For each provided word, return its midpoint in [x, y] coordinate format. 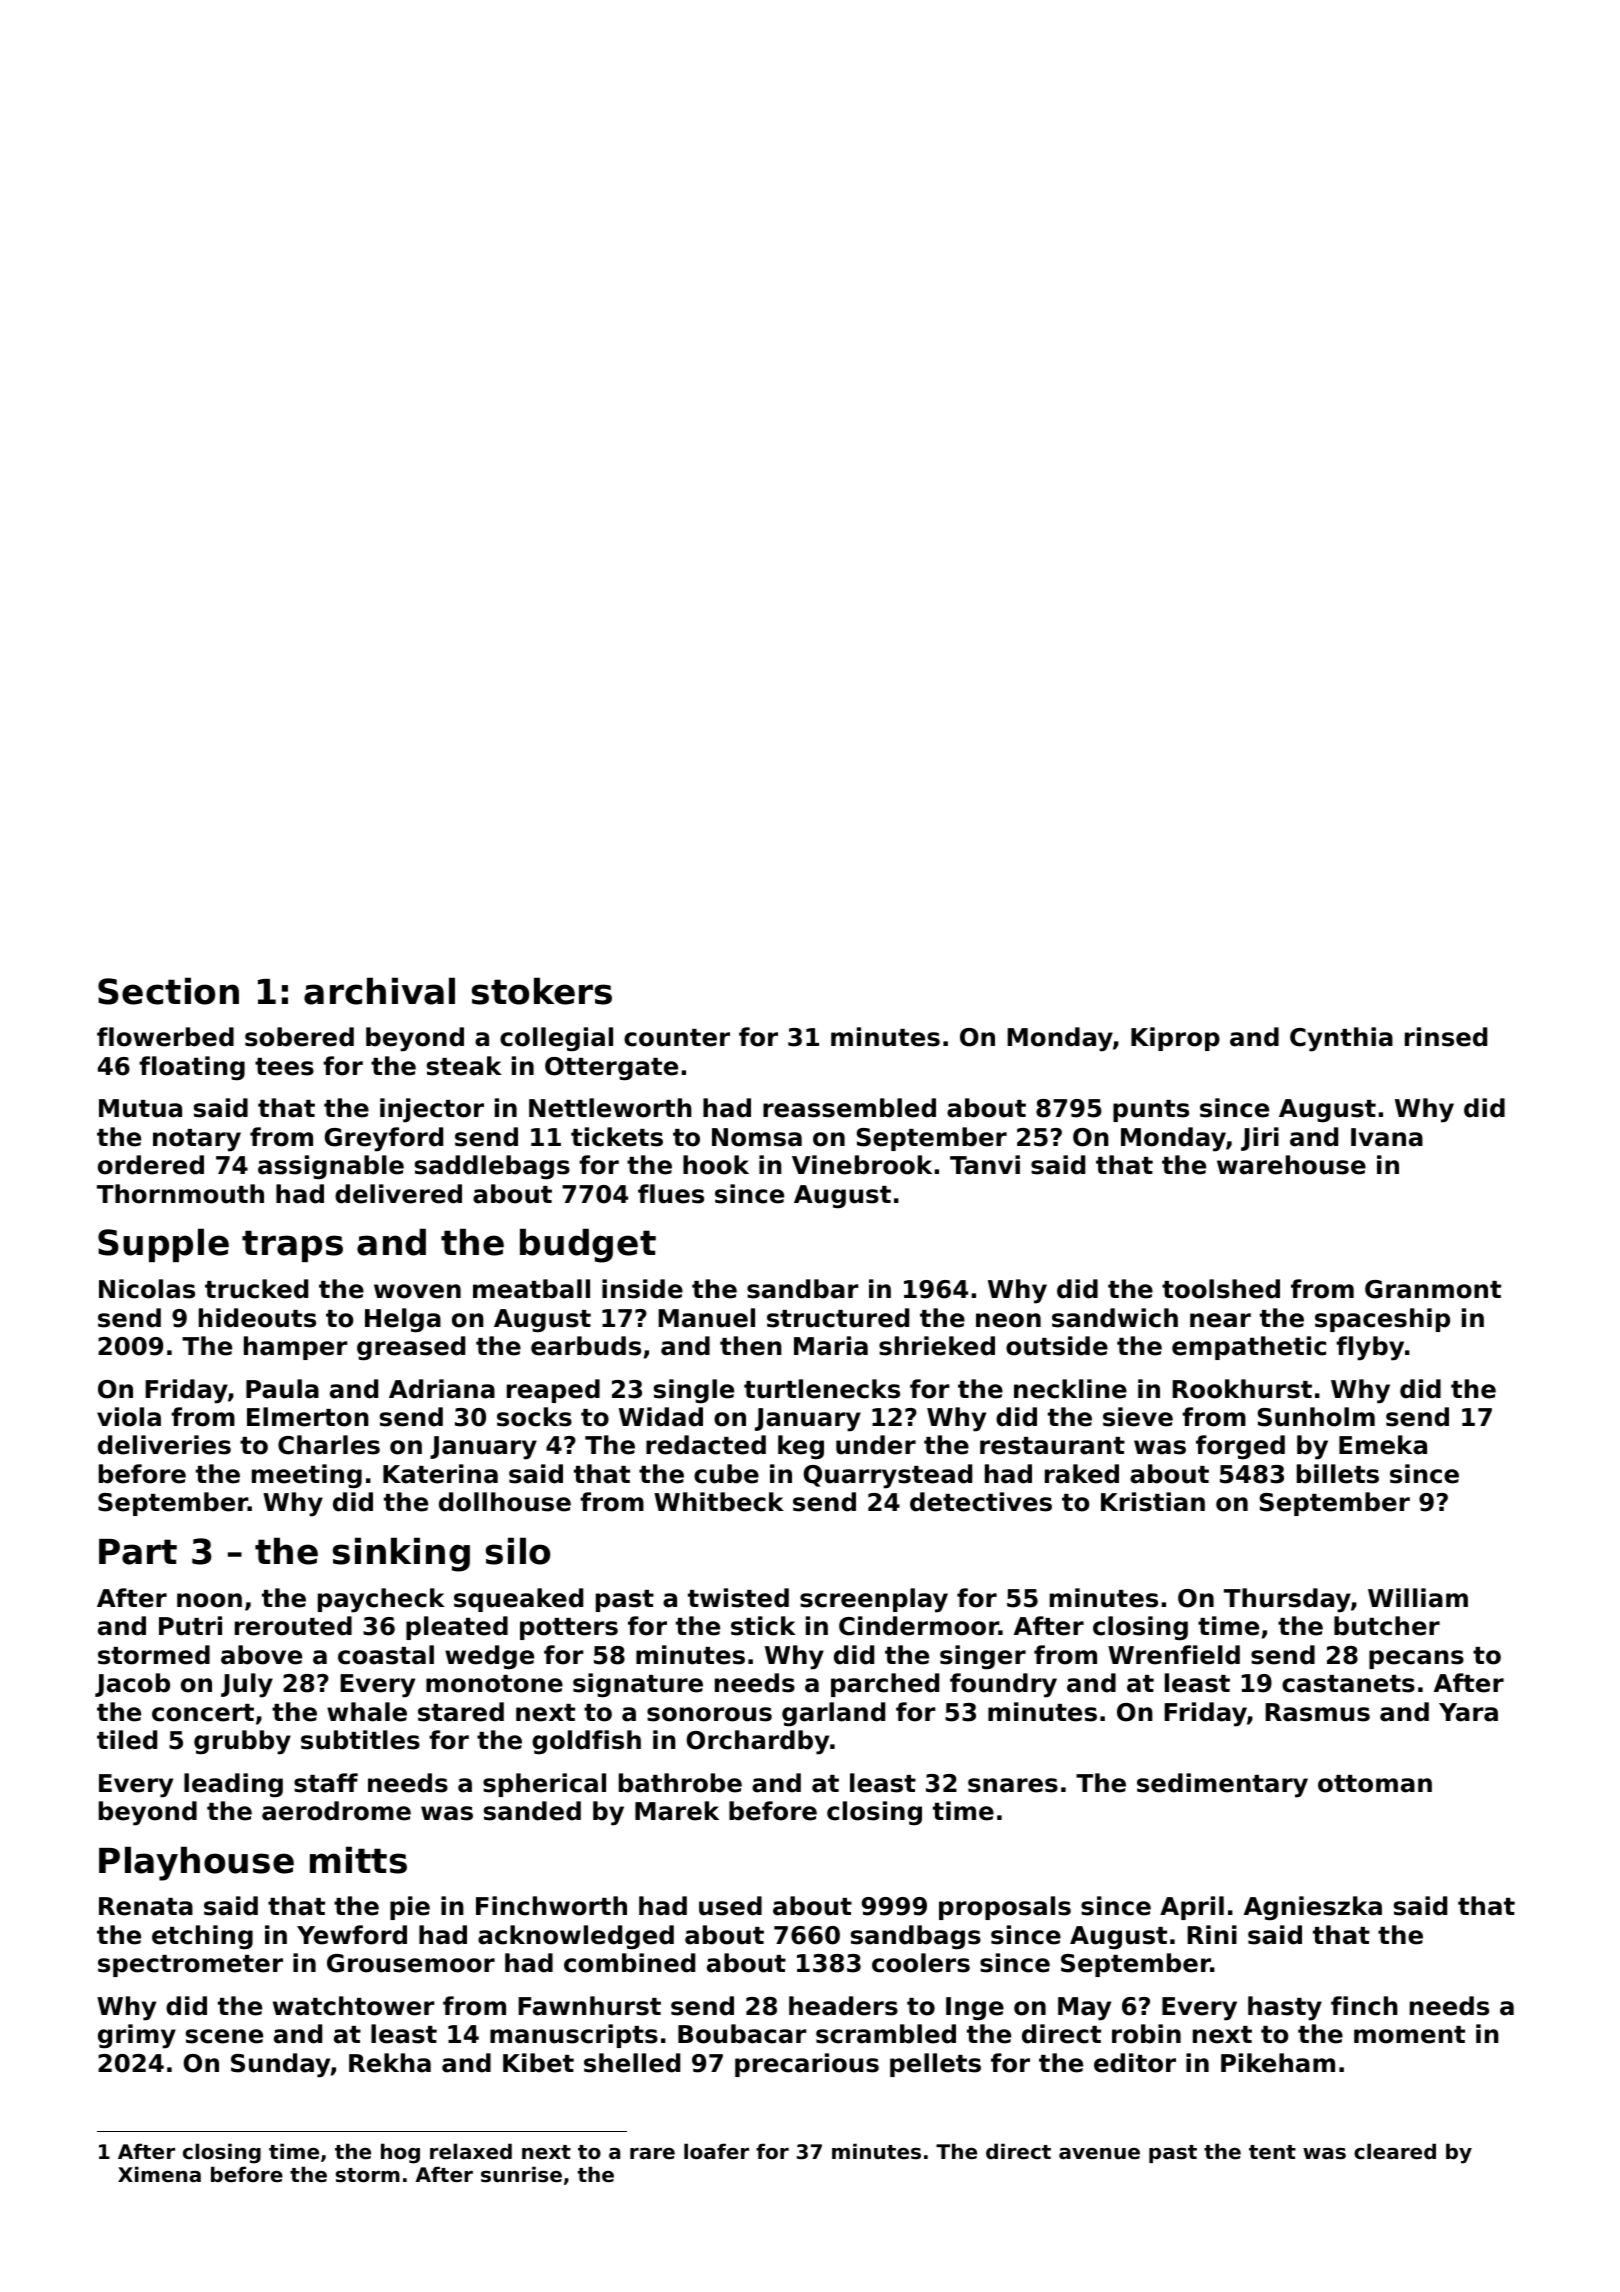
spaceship [1382, 1320]
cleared [1395, 2151]
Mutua [140, 1108]
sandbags [916, 1937]
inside [642, 1289]
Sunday [280, 2065]
